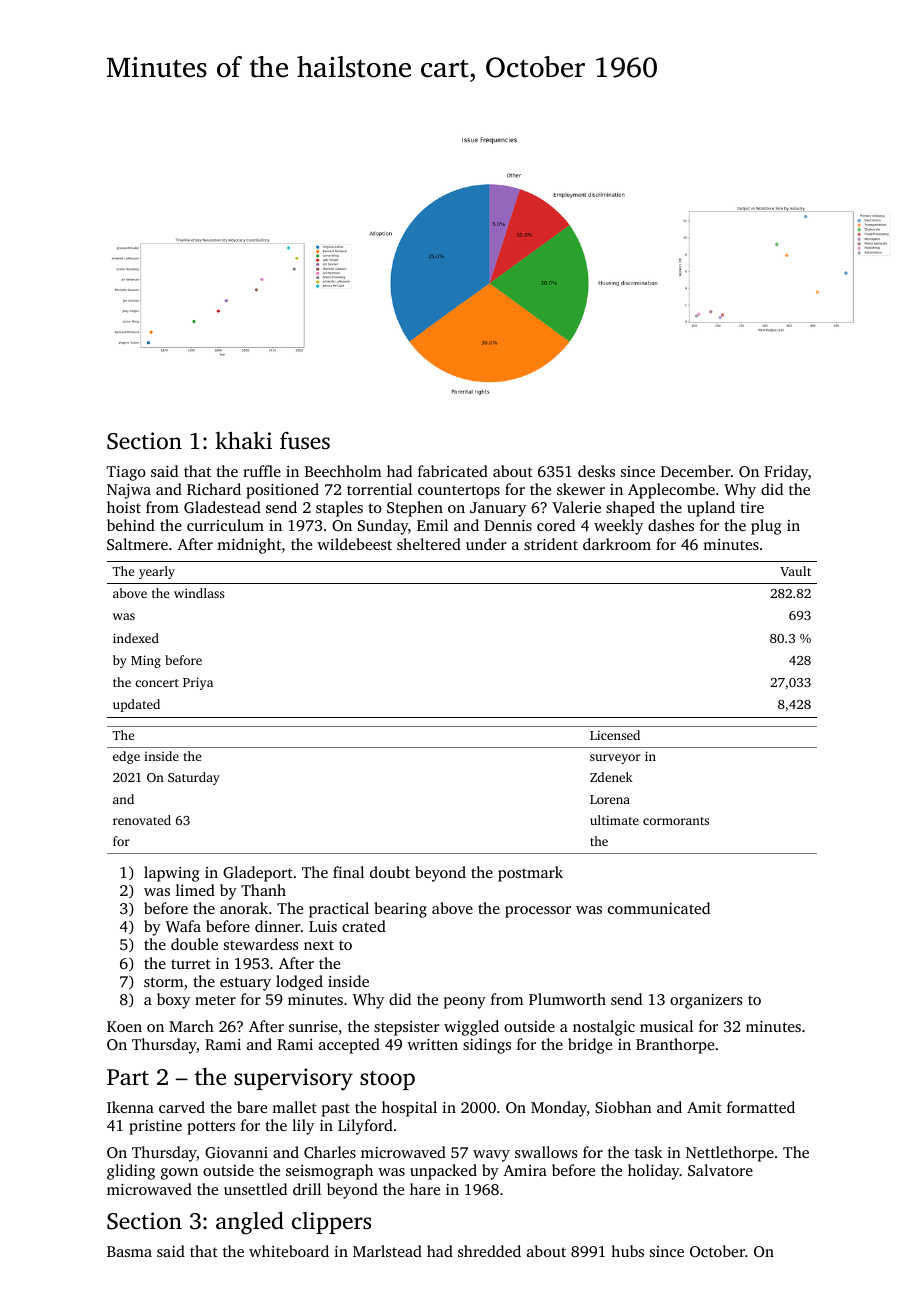 This document has width=924, height=1308. Describe the element at coordinates (623, 1107) in the document. I see `Siobhan` at that location.
